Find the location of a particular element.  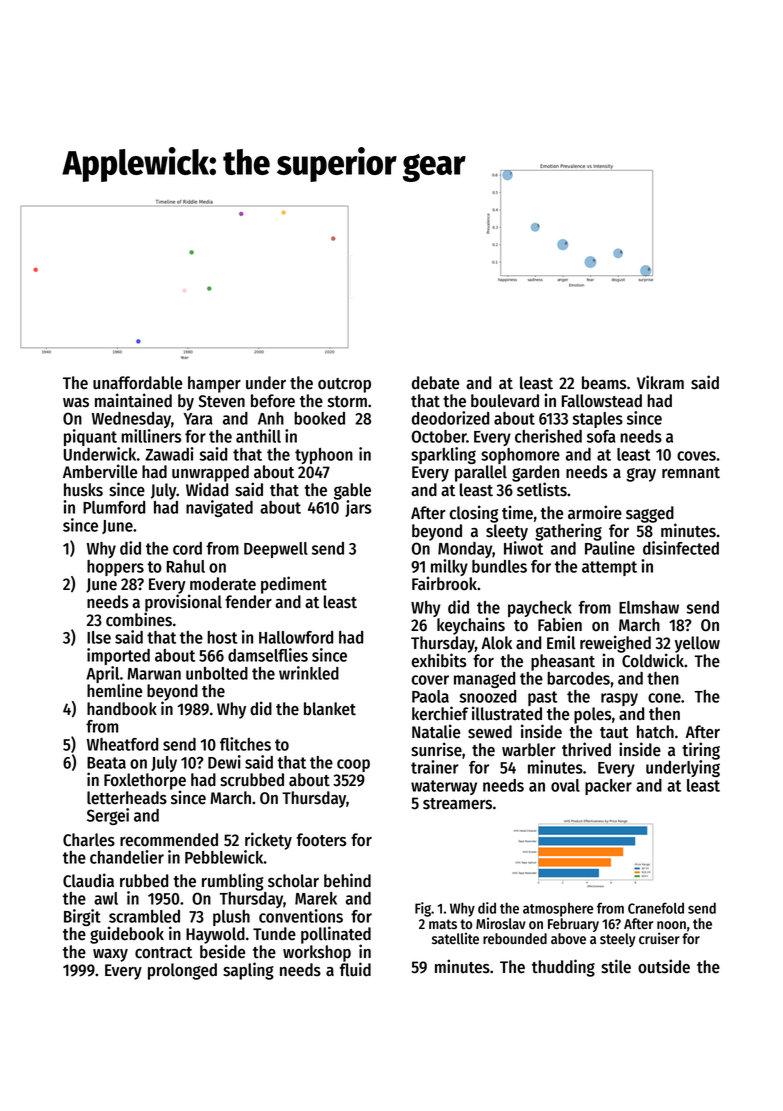

thrived is located at coordinates (586, 749).
